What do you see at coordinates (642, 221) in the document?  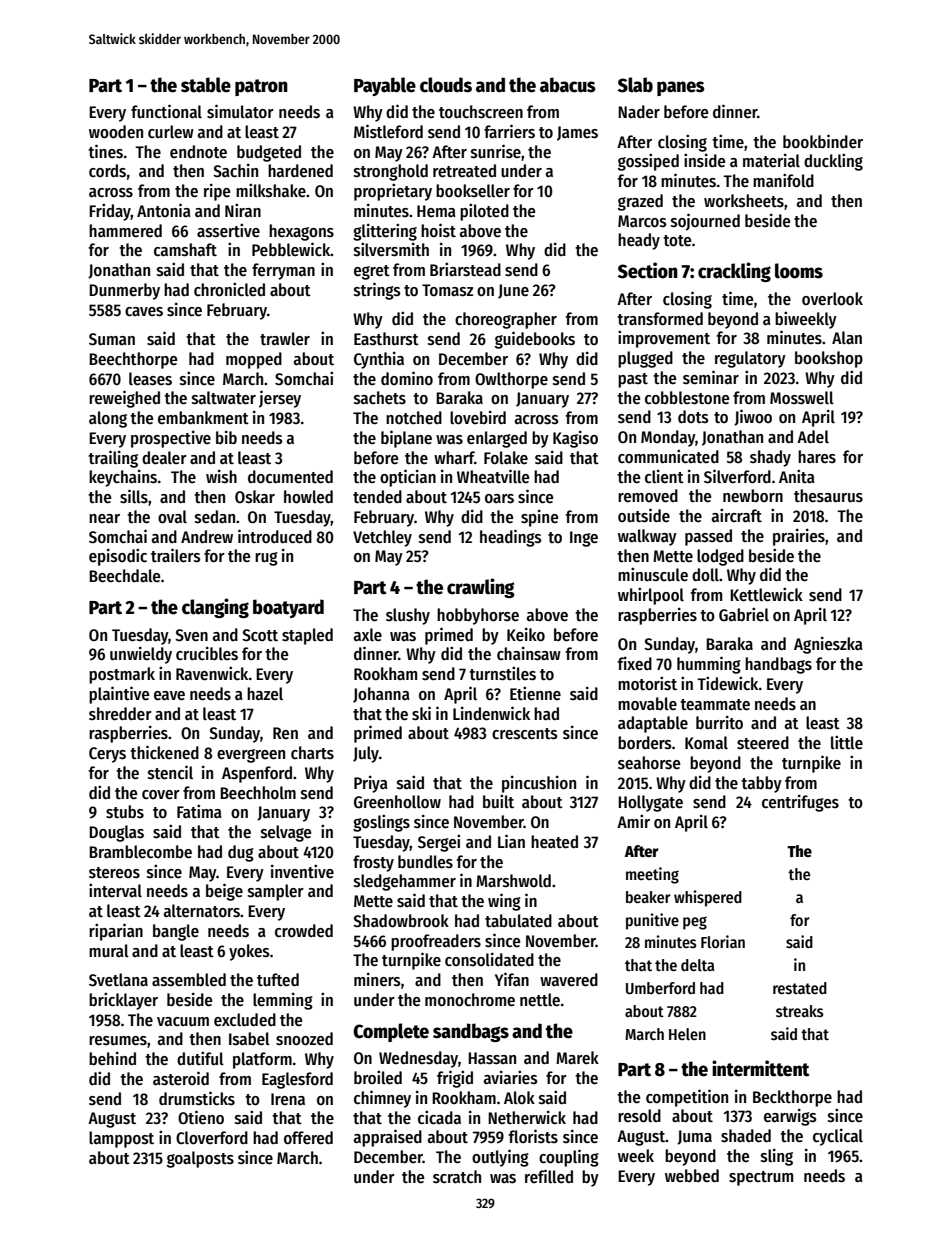 I see `Marcos` at bounding box center [642, 221].
